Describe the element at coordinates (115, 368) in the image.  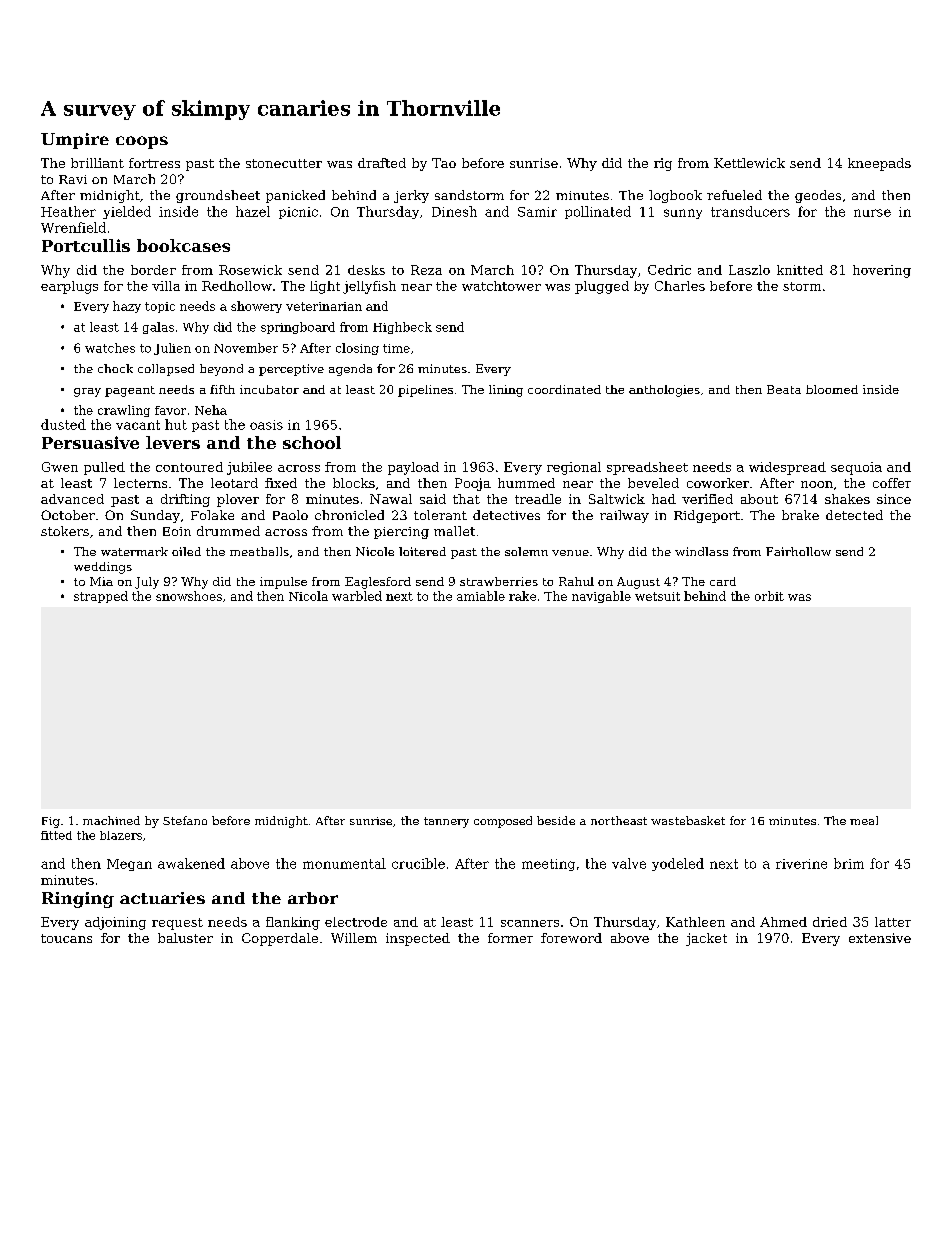
I see `chock` at that location.
